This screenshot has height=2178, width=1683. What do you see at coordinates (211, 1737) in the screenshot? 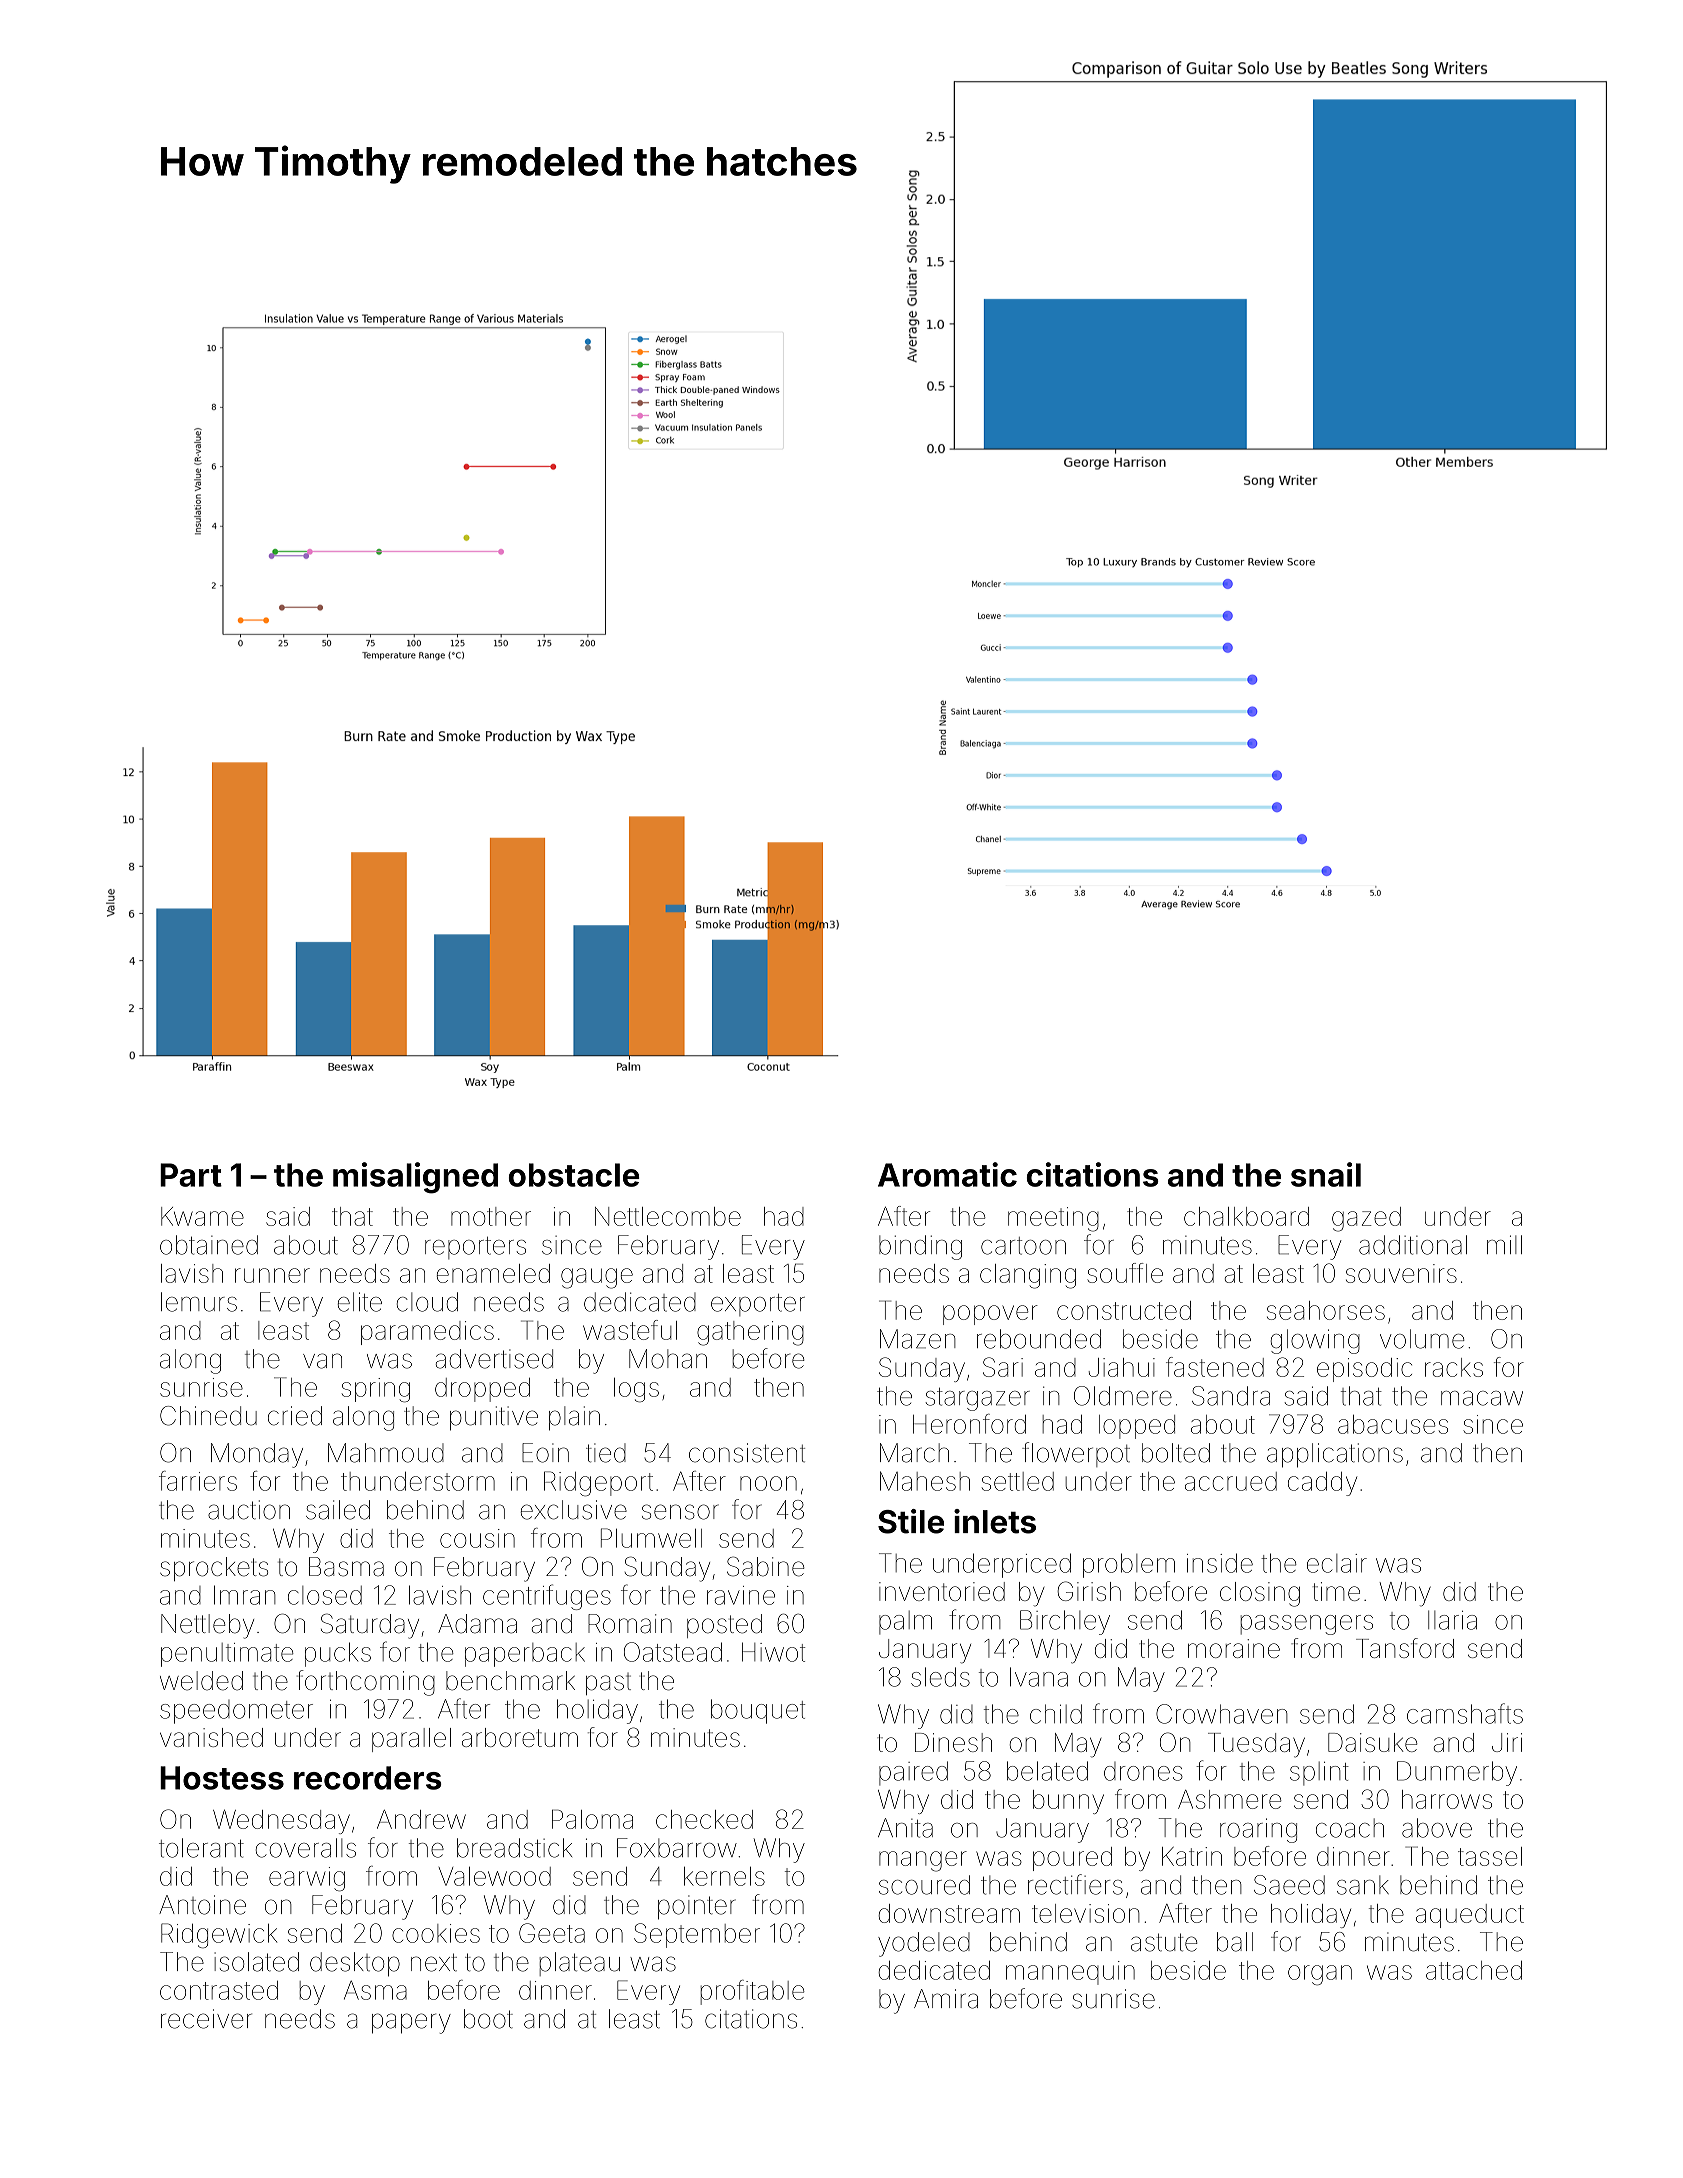
I see `vanished` at bounding box center [211, 1737].
